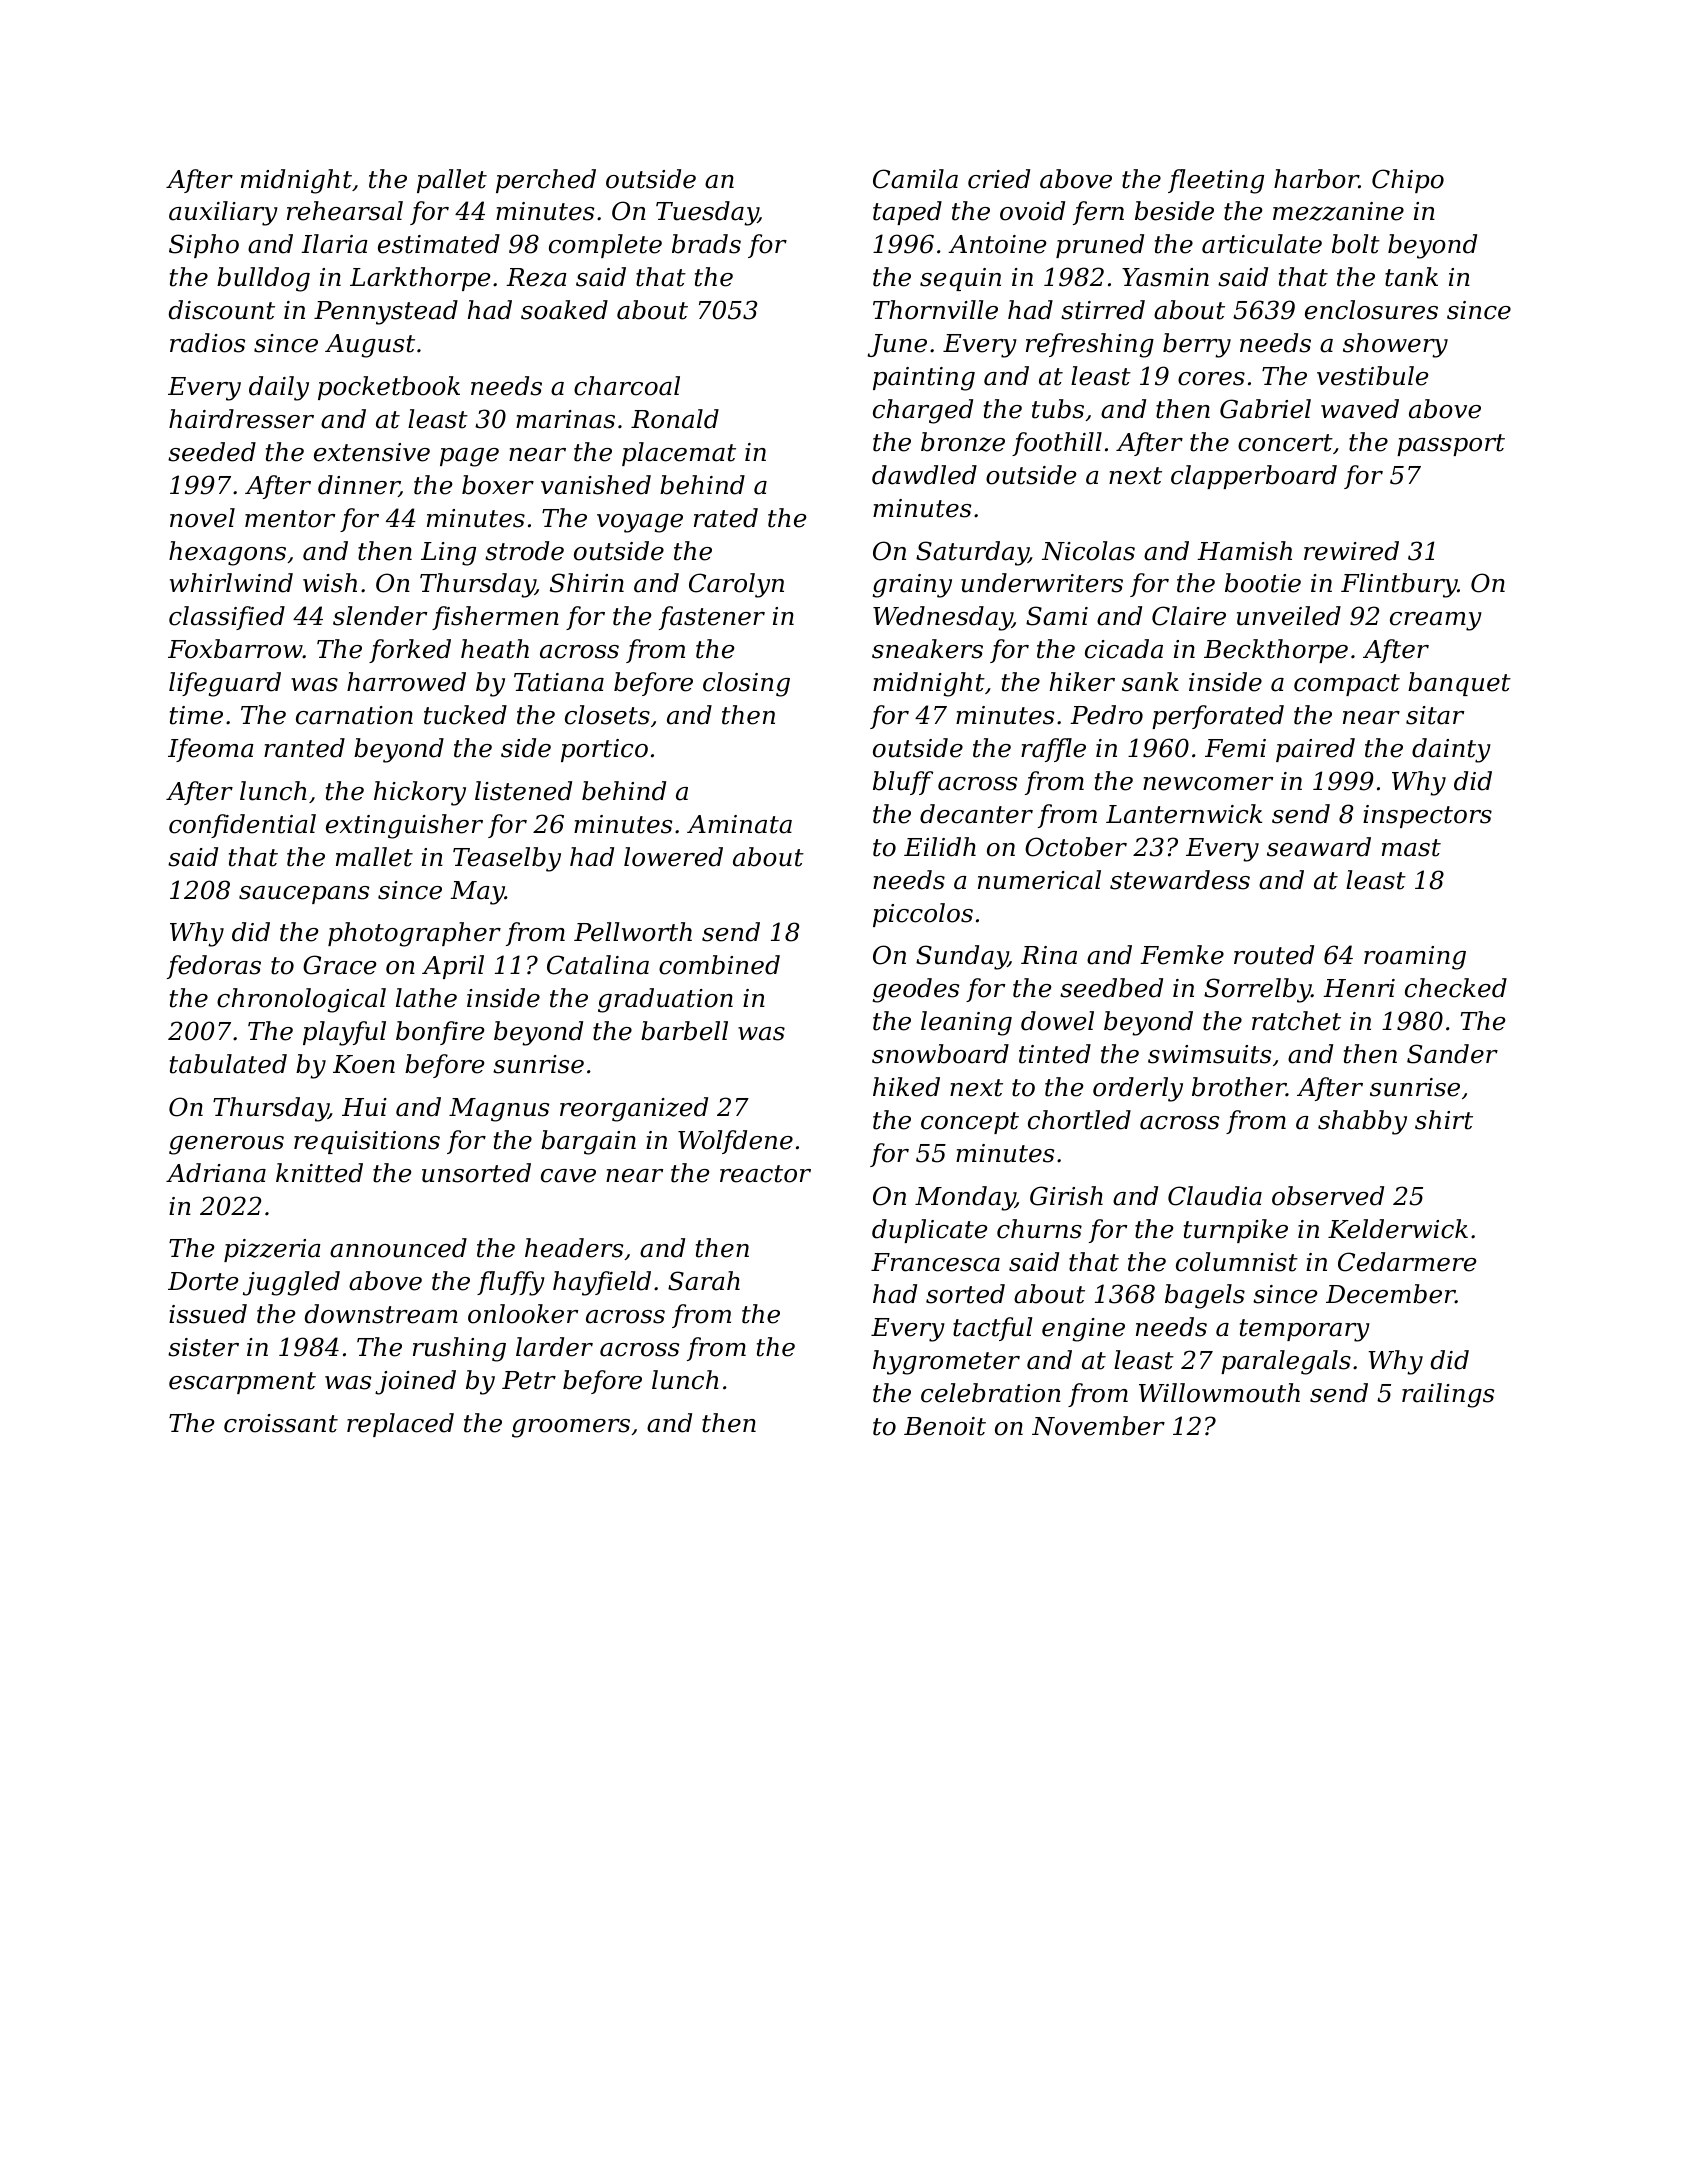 This image has height=2178, width=1683. Describe the element at coordinates (1408, 181) in the image. I see `Chipo` at that location.
